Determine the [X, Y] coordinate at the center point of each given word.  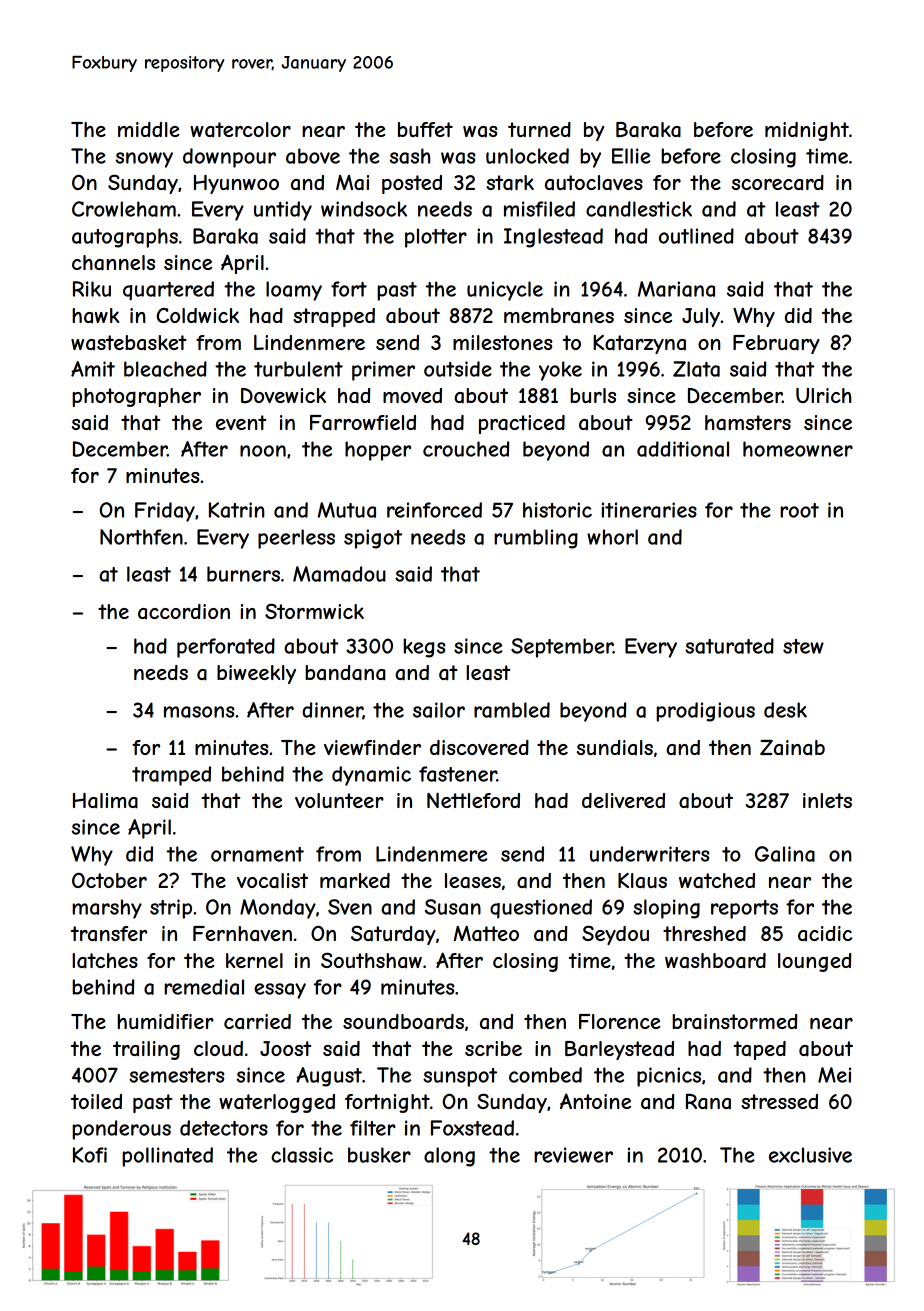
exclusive [810, 1155]
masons [199, 712]
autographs [125, 238]
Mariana [676, 289]
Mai [352, 183]
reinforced [434, 510]
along [449, 1157]
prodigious [705, 712]
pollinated [167, 1157]
